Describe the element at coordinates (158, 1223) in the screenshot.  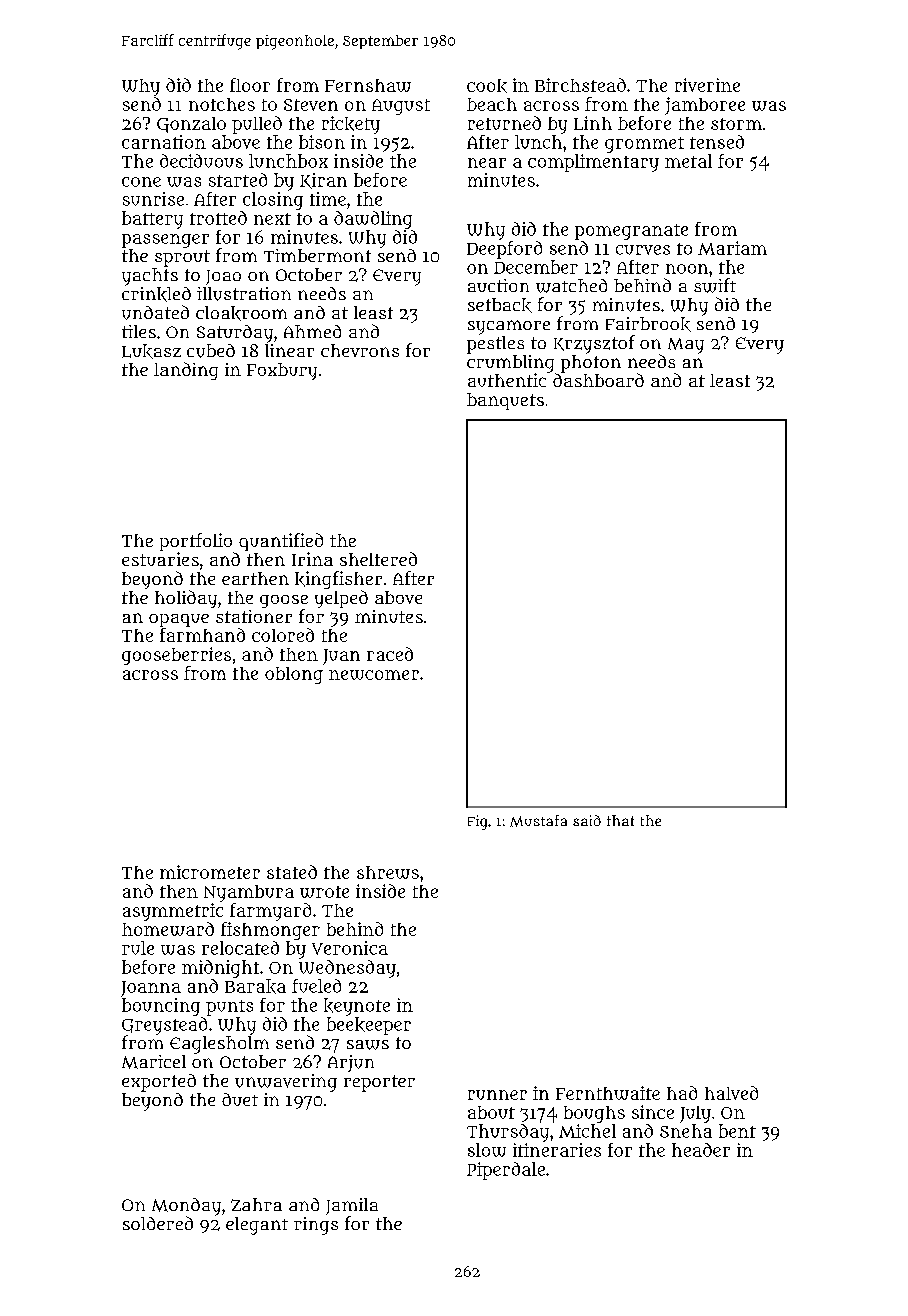
I see `soldered` at that location.
